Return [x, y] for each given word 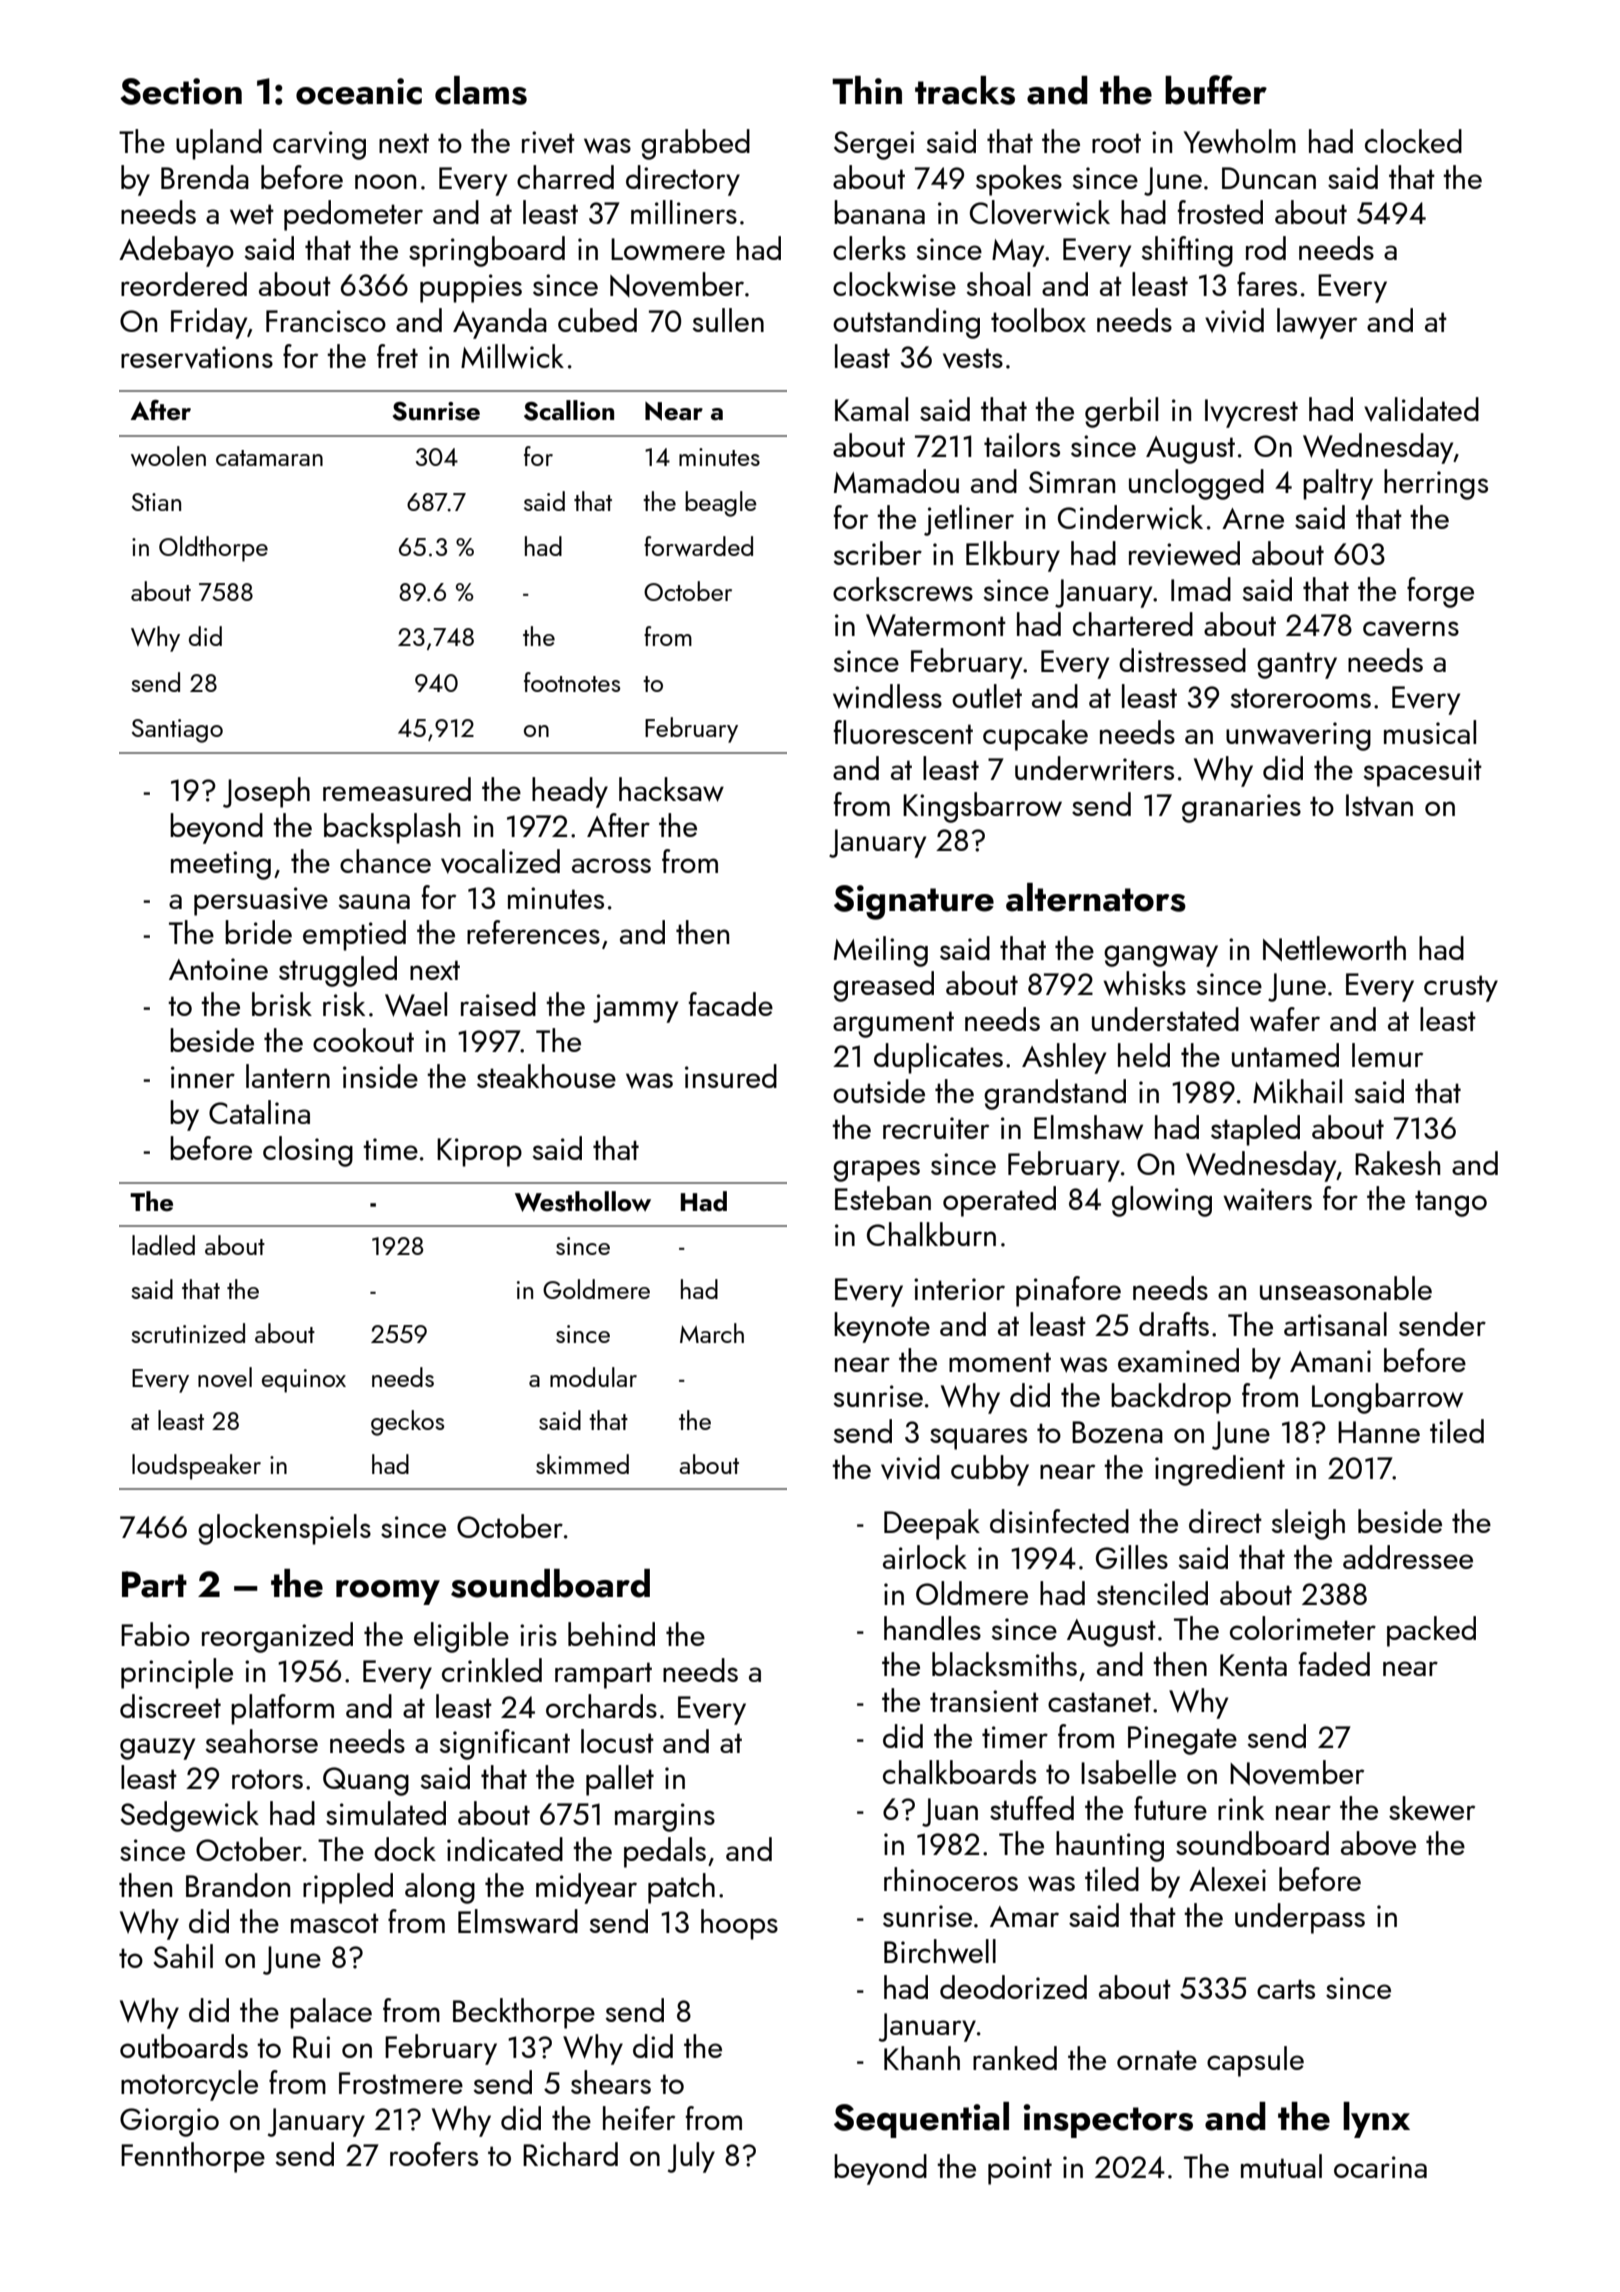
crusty [1461, 988]
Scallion [569, 410]
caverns [1411, 629]
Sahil [183, 1956]
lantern [288, 1076]
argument [893, 1024]
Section [181, 91]
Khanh [922, 2058]
